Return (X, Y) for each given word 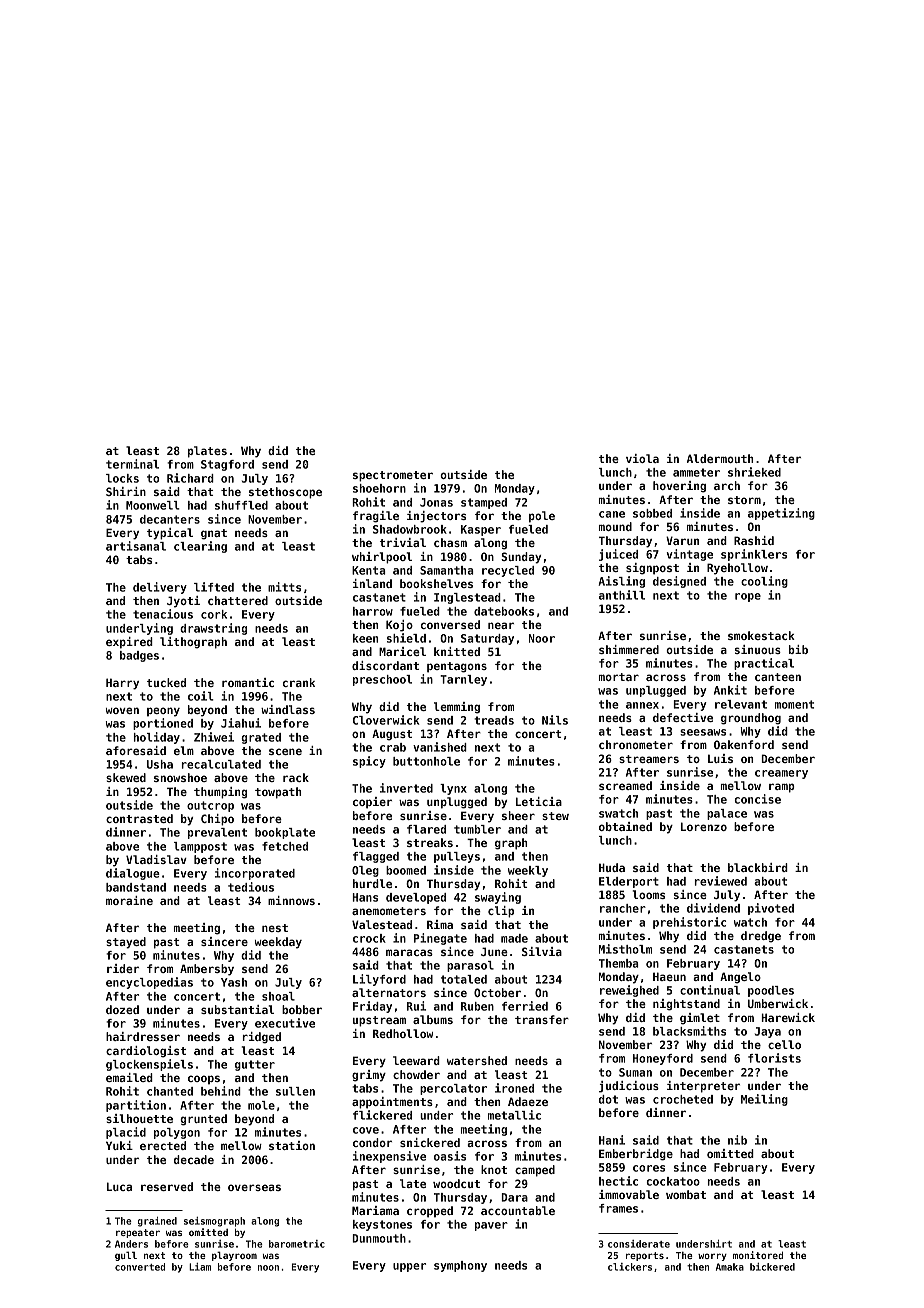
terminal (132, 464)
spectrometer (393, 476)
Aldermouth (720, 458)
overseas (254, 1187)
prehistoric (689, 923)
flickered (382, 1115)
